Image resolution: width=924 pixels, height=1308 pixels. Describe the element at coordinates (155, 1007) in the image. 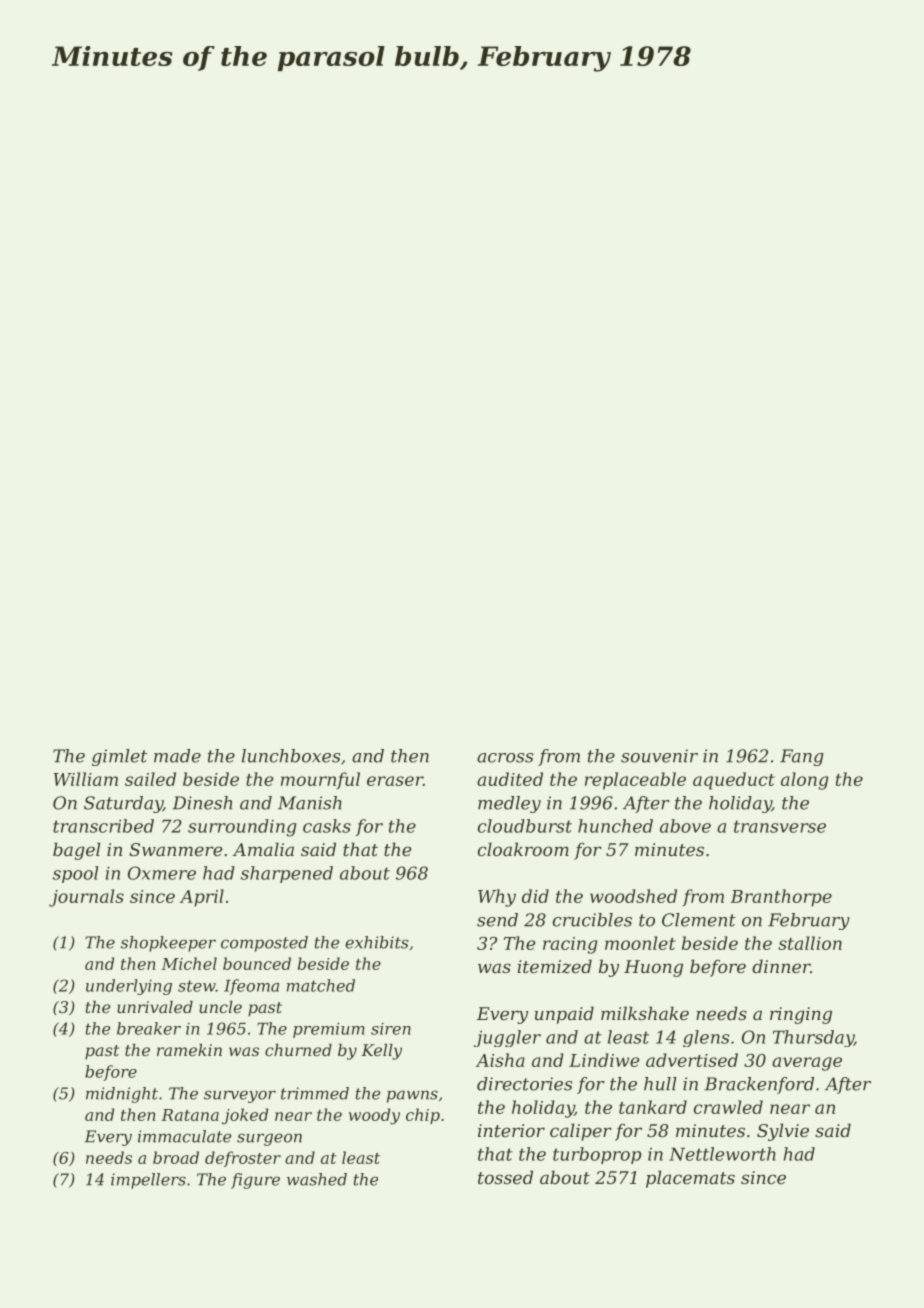

I see `unrivaled` at that location.
